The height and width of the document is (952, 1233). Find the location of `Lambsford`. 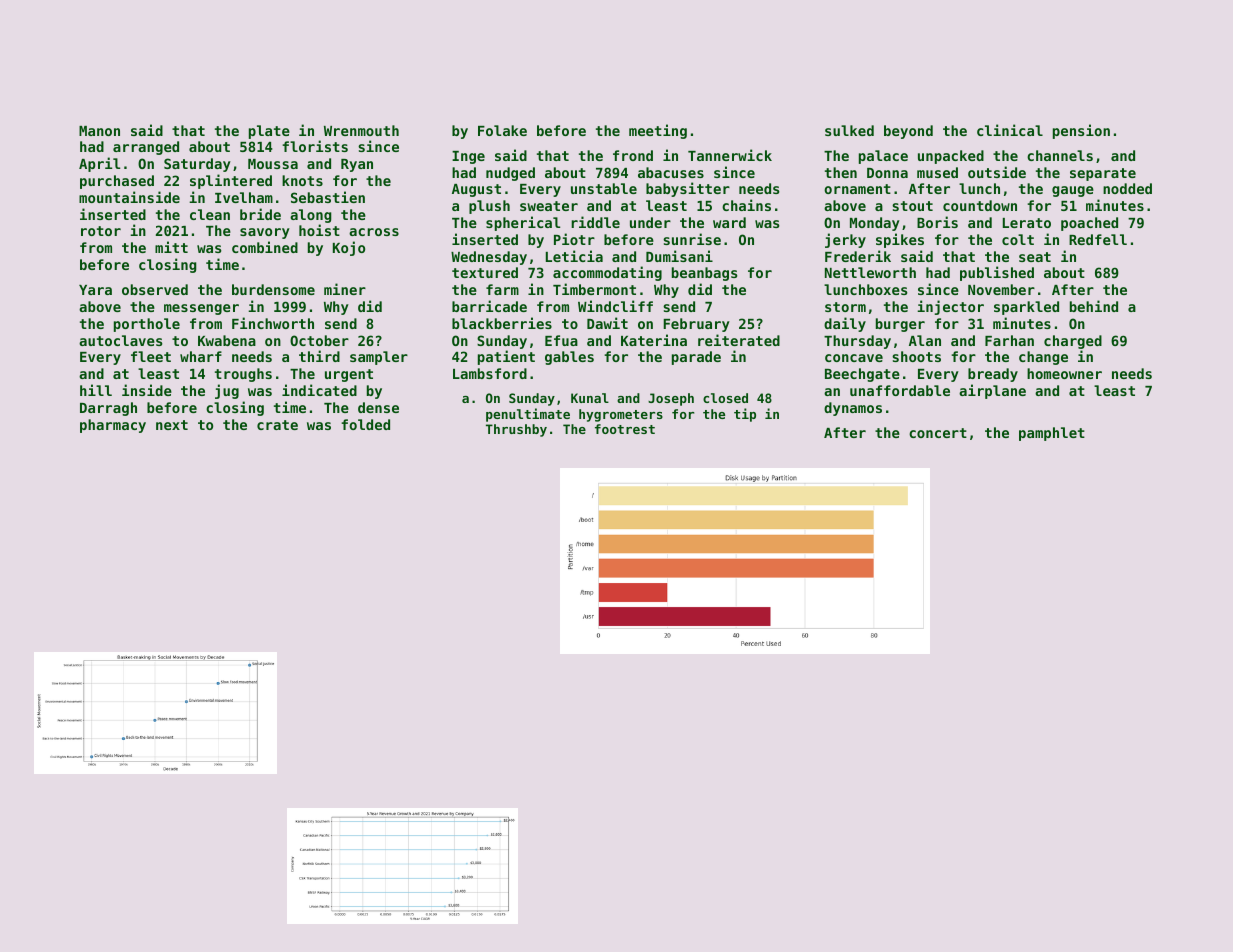

Lambsford is located at coordinates (490, 373).
